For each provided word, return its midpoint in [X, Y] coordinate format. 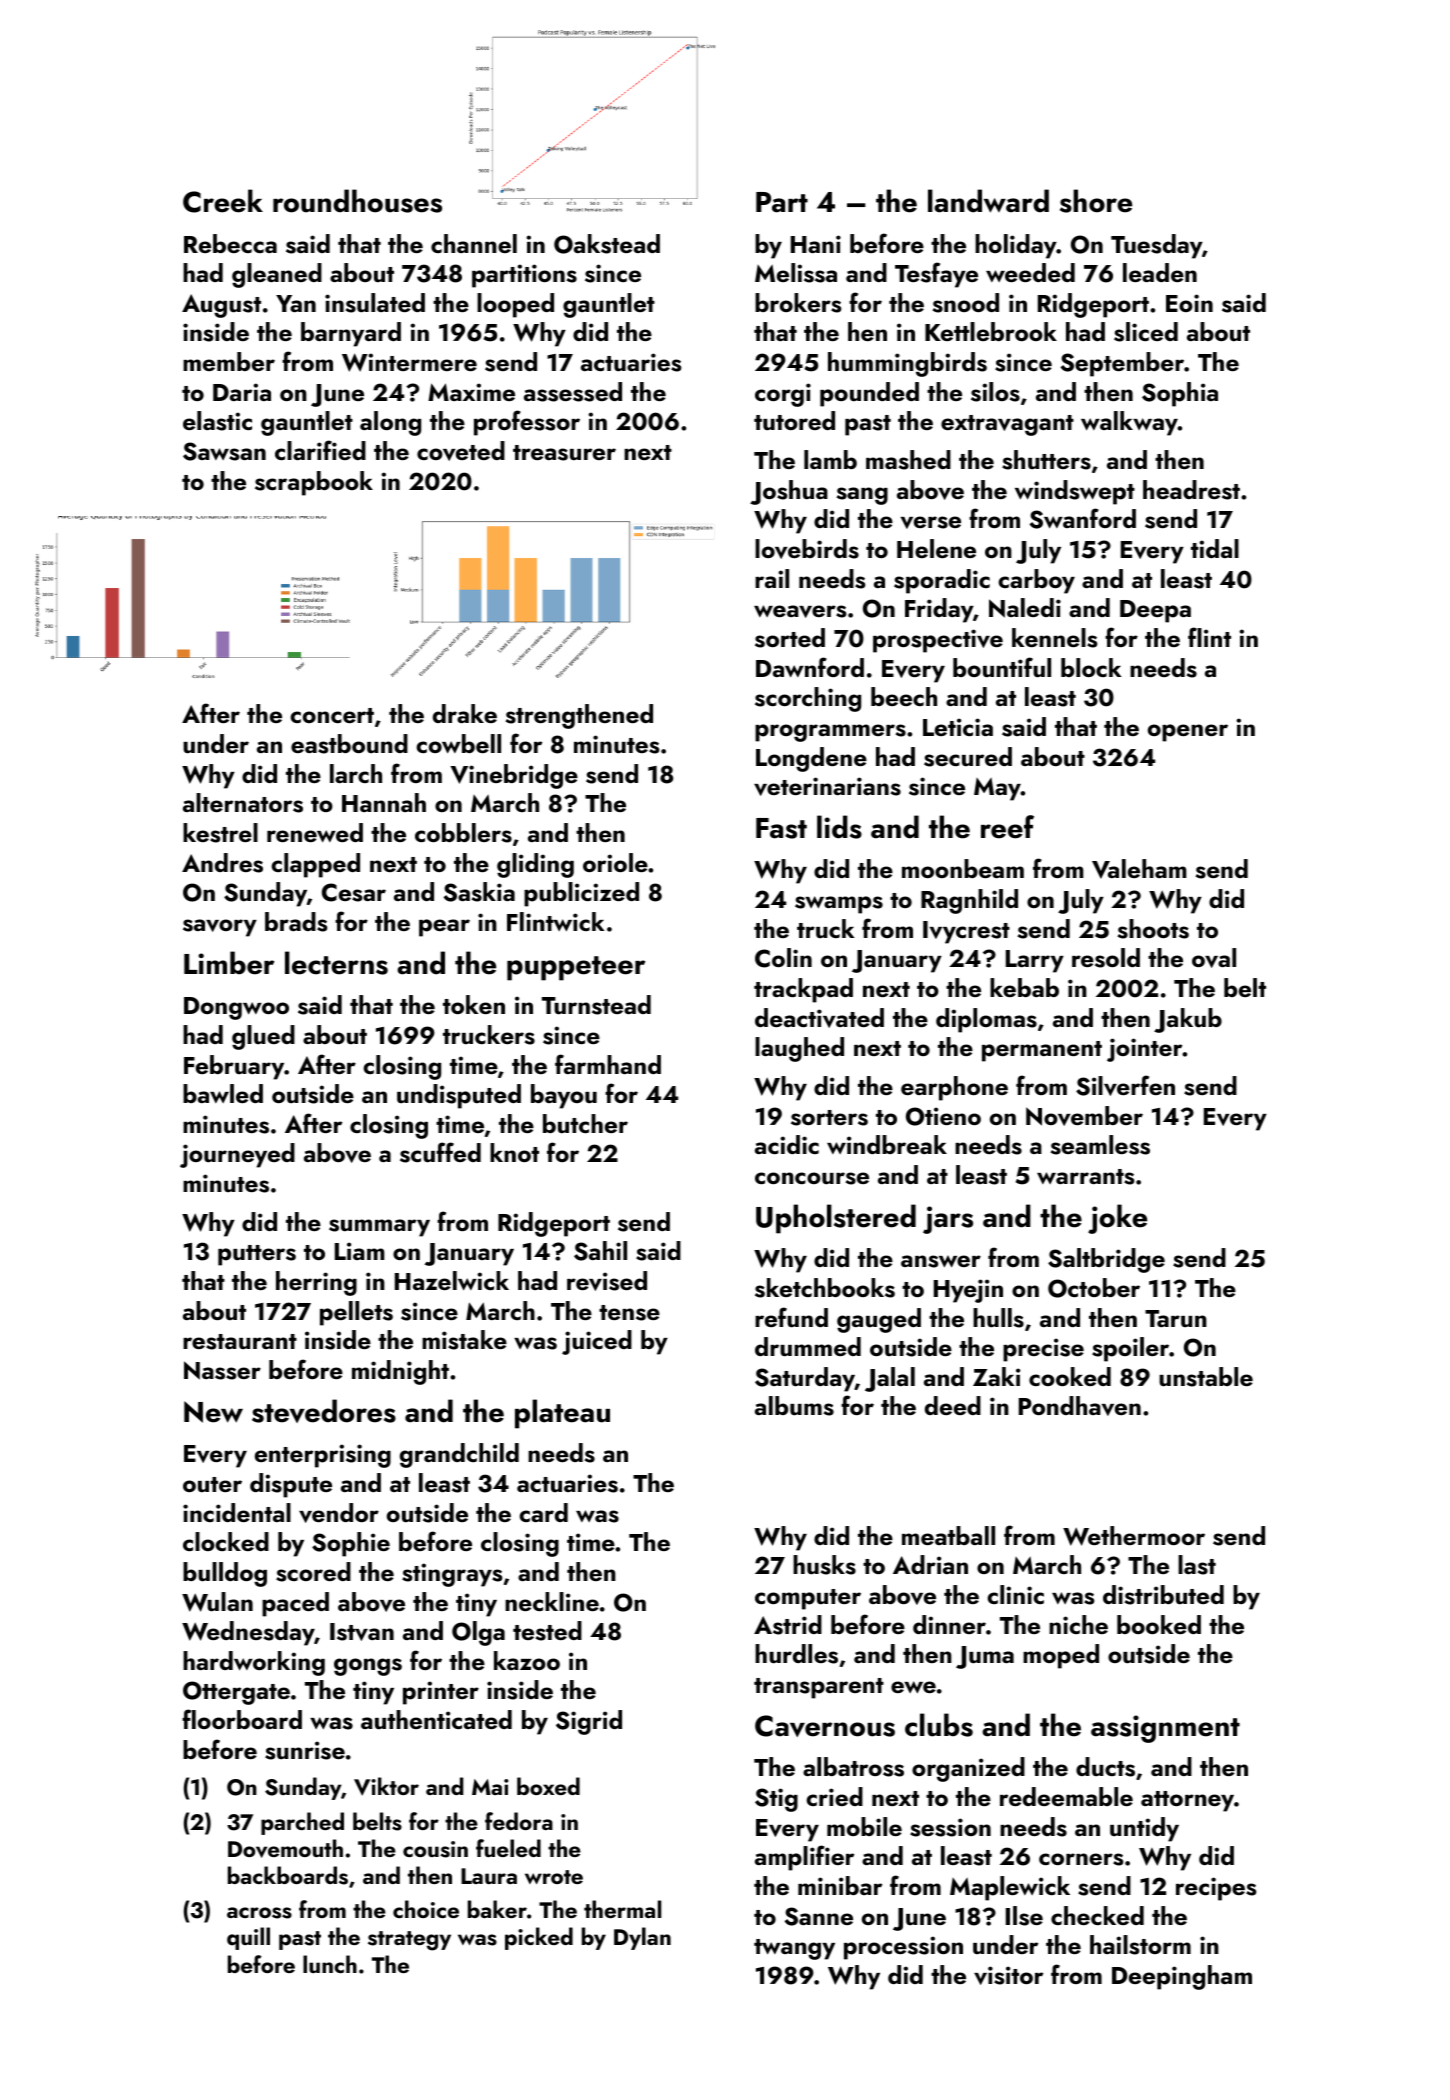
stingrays [452, 1575]
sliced [1146, 332]
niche [1078, 1624]
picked [539, 1938]
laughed [799, 1049]
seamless [1100, 1145]
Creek [223, 201]
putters [257, 1255]
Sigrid [589, 1722]
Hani [816, 244]
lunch [330, 1964]
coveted [461, 451]
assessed [573, 392]
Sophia [1180, 394]
